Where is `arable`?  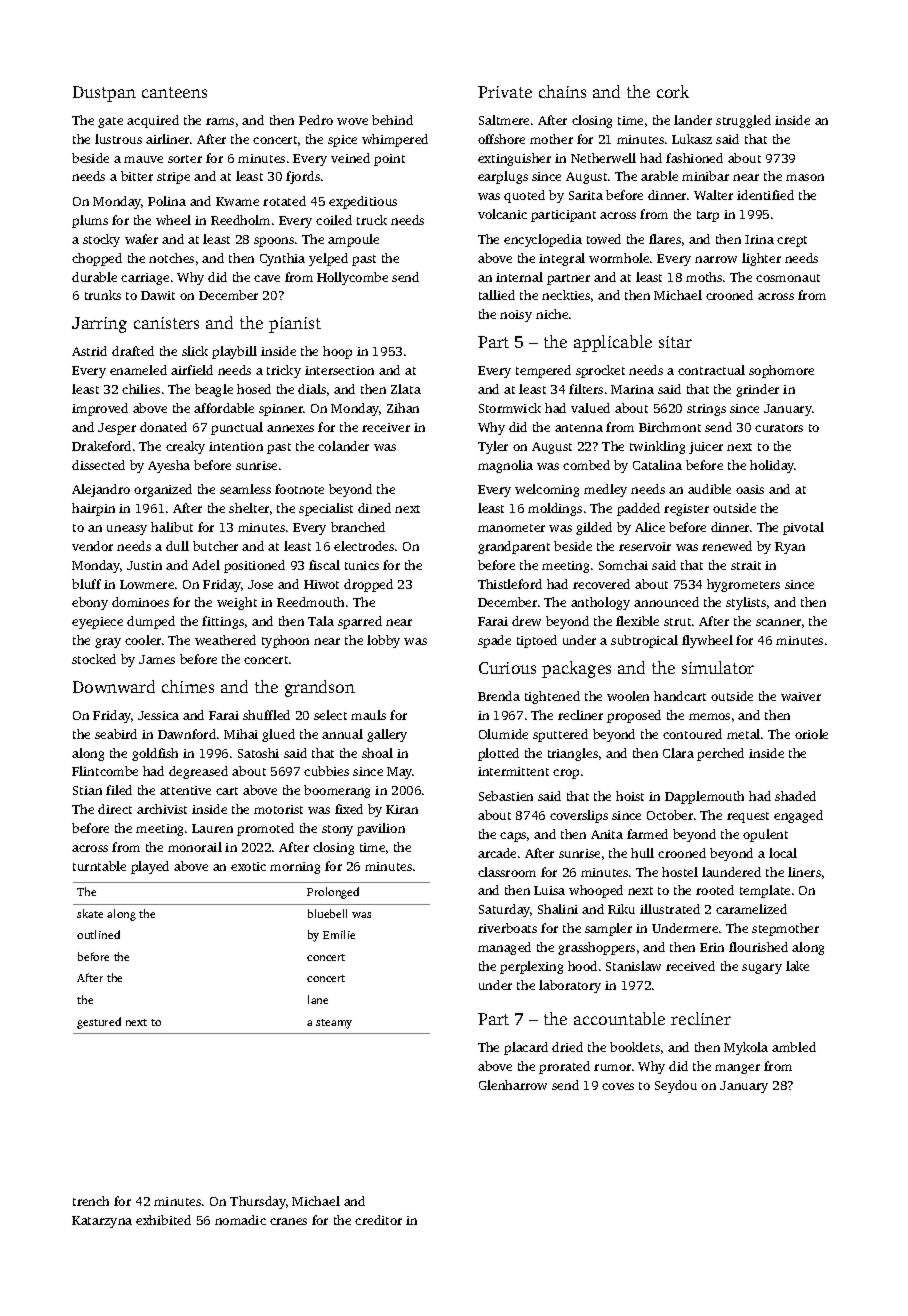 arable is located at coordinates (659, 176).
